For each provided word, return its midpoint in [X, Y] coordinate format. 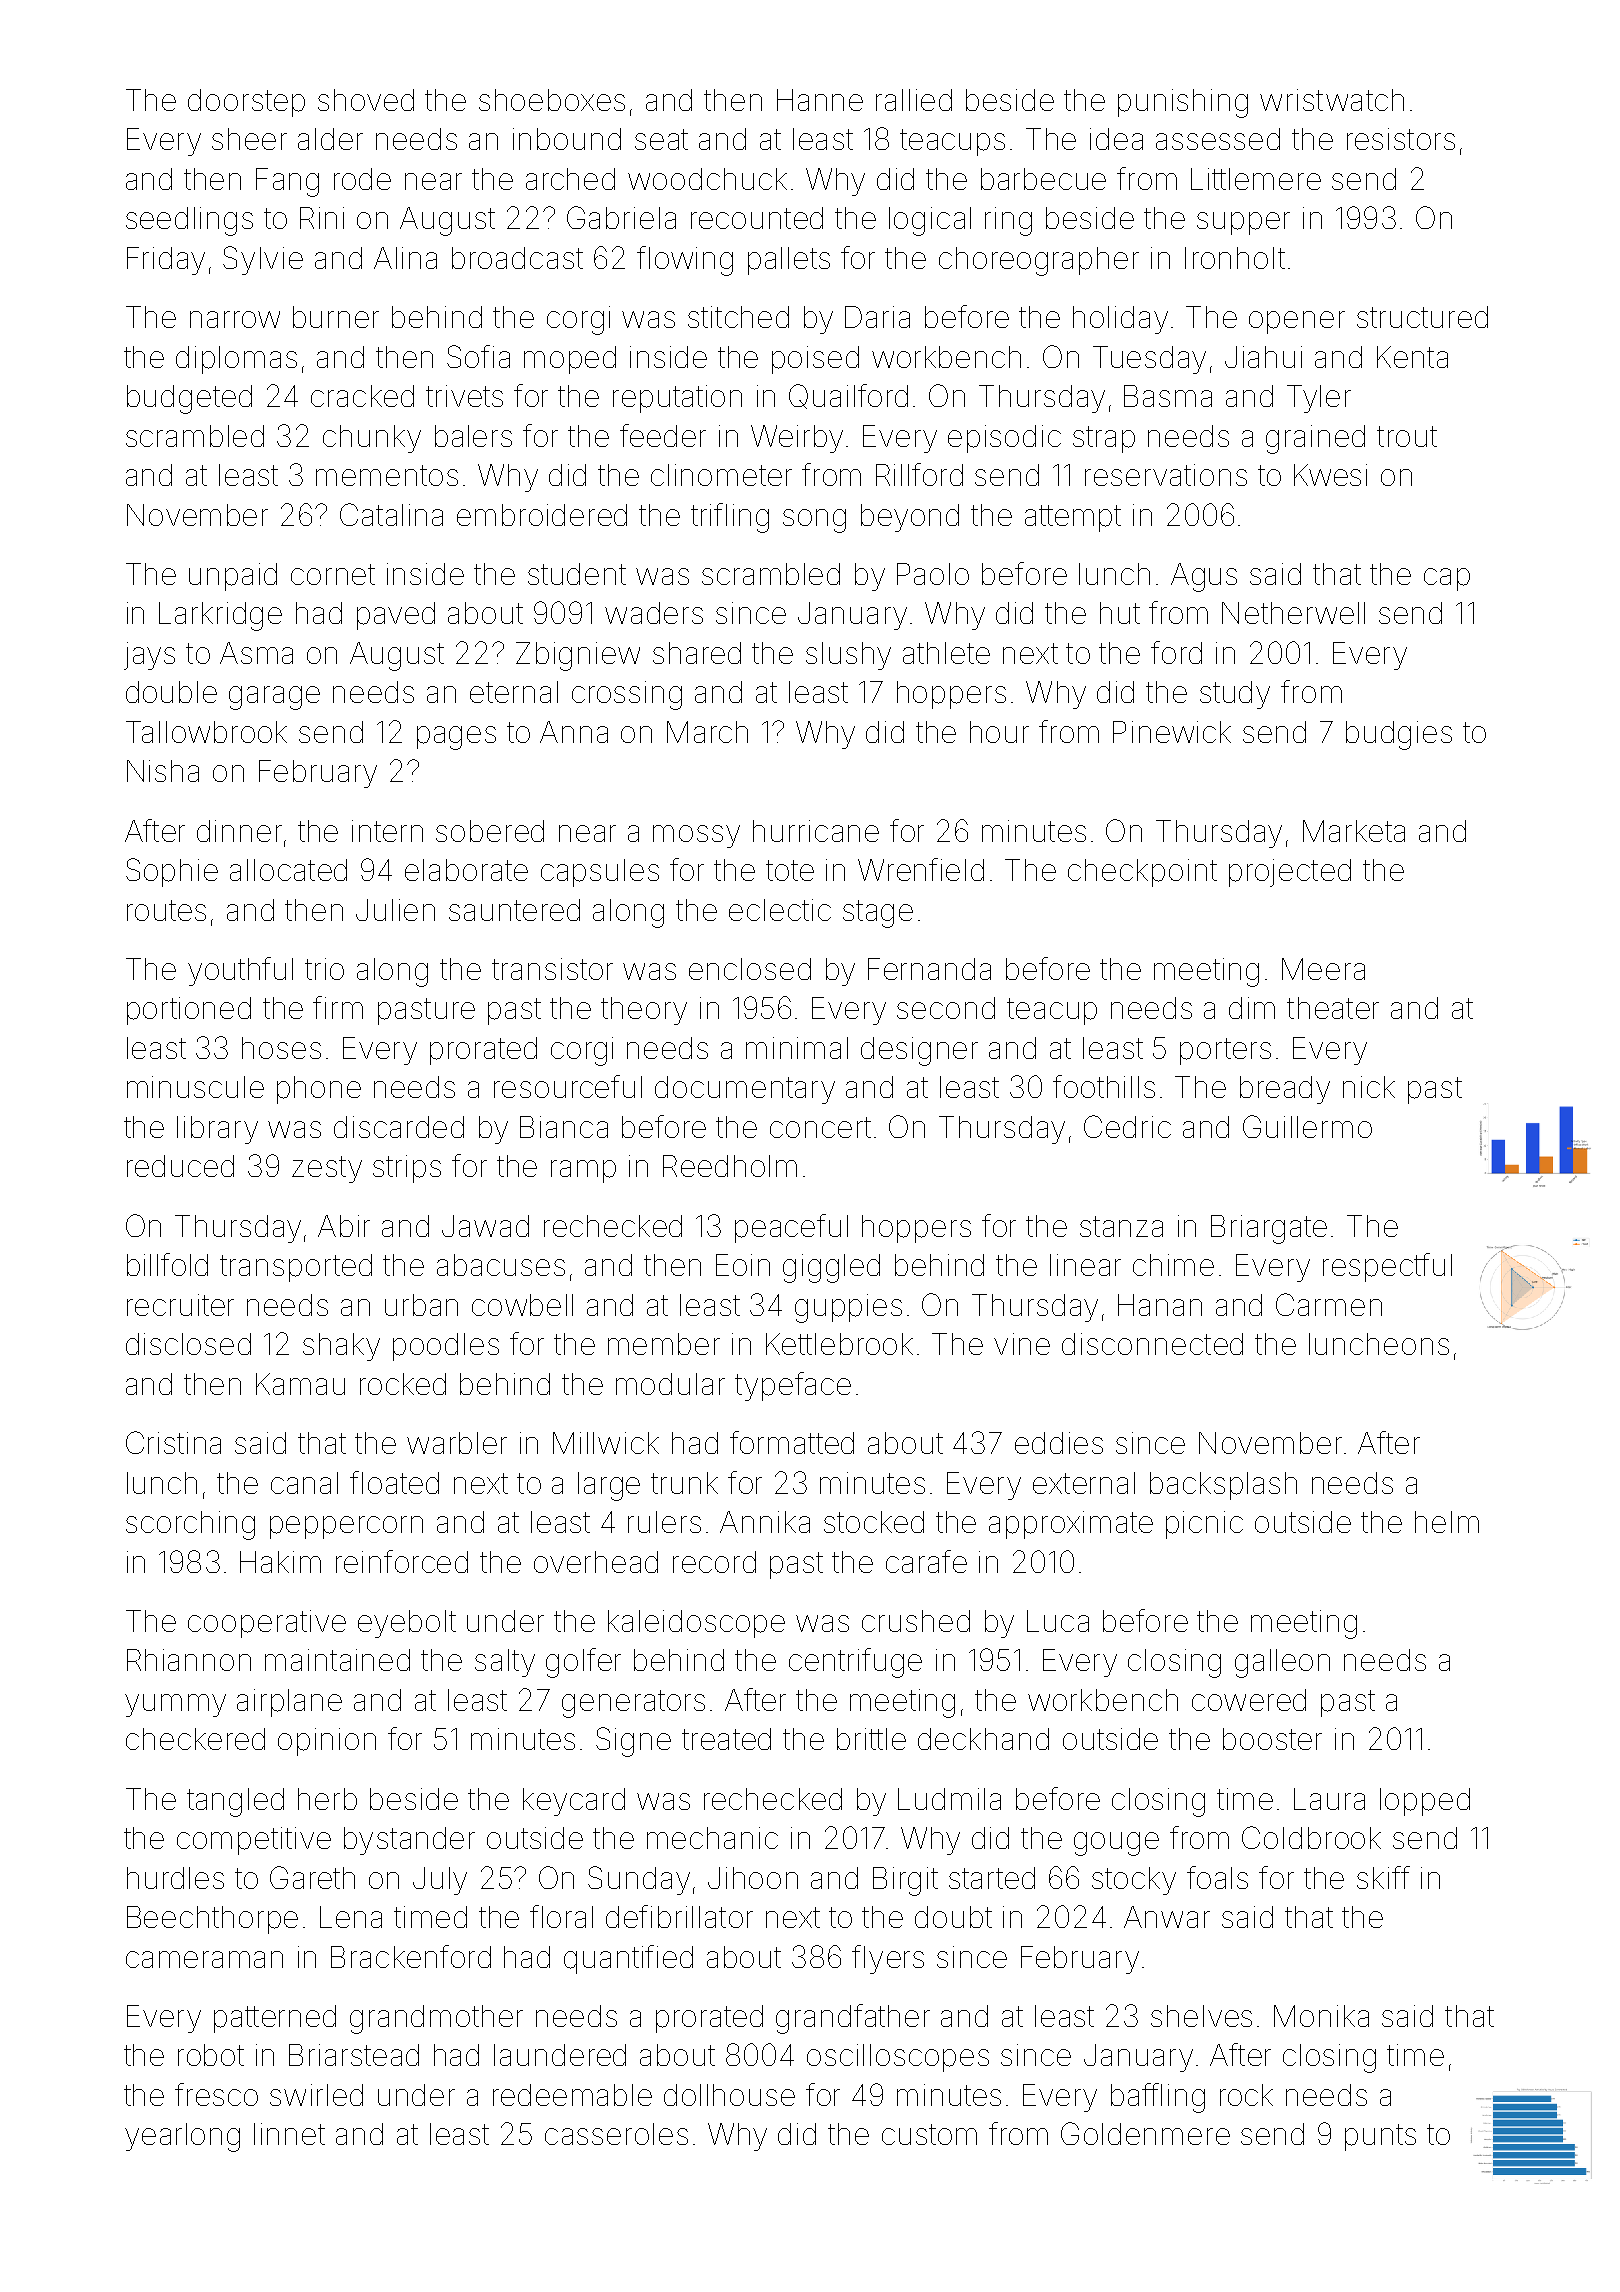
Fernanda [929, 969]
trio [324, 969]
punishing [1183, 103]
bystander [409, 1841]
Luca [1058, 1621]
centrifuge [855, 1663]
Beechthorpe [212, 1920]
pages [456, 738]
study [1235, 695]
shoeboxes [552, 100]
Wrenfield [921, 869]
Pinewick [1172, 732]
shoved [366, 100]
